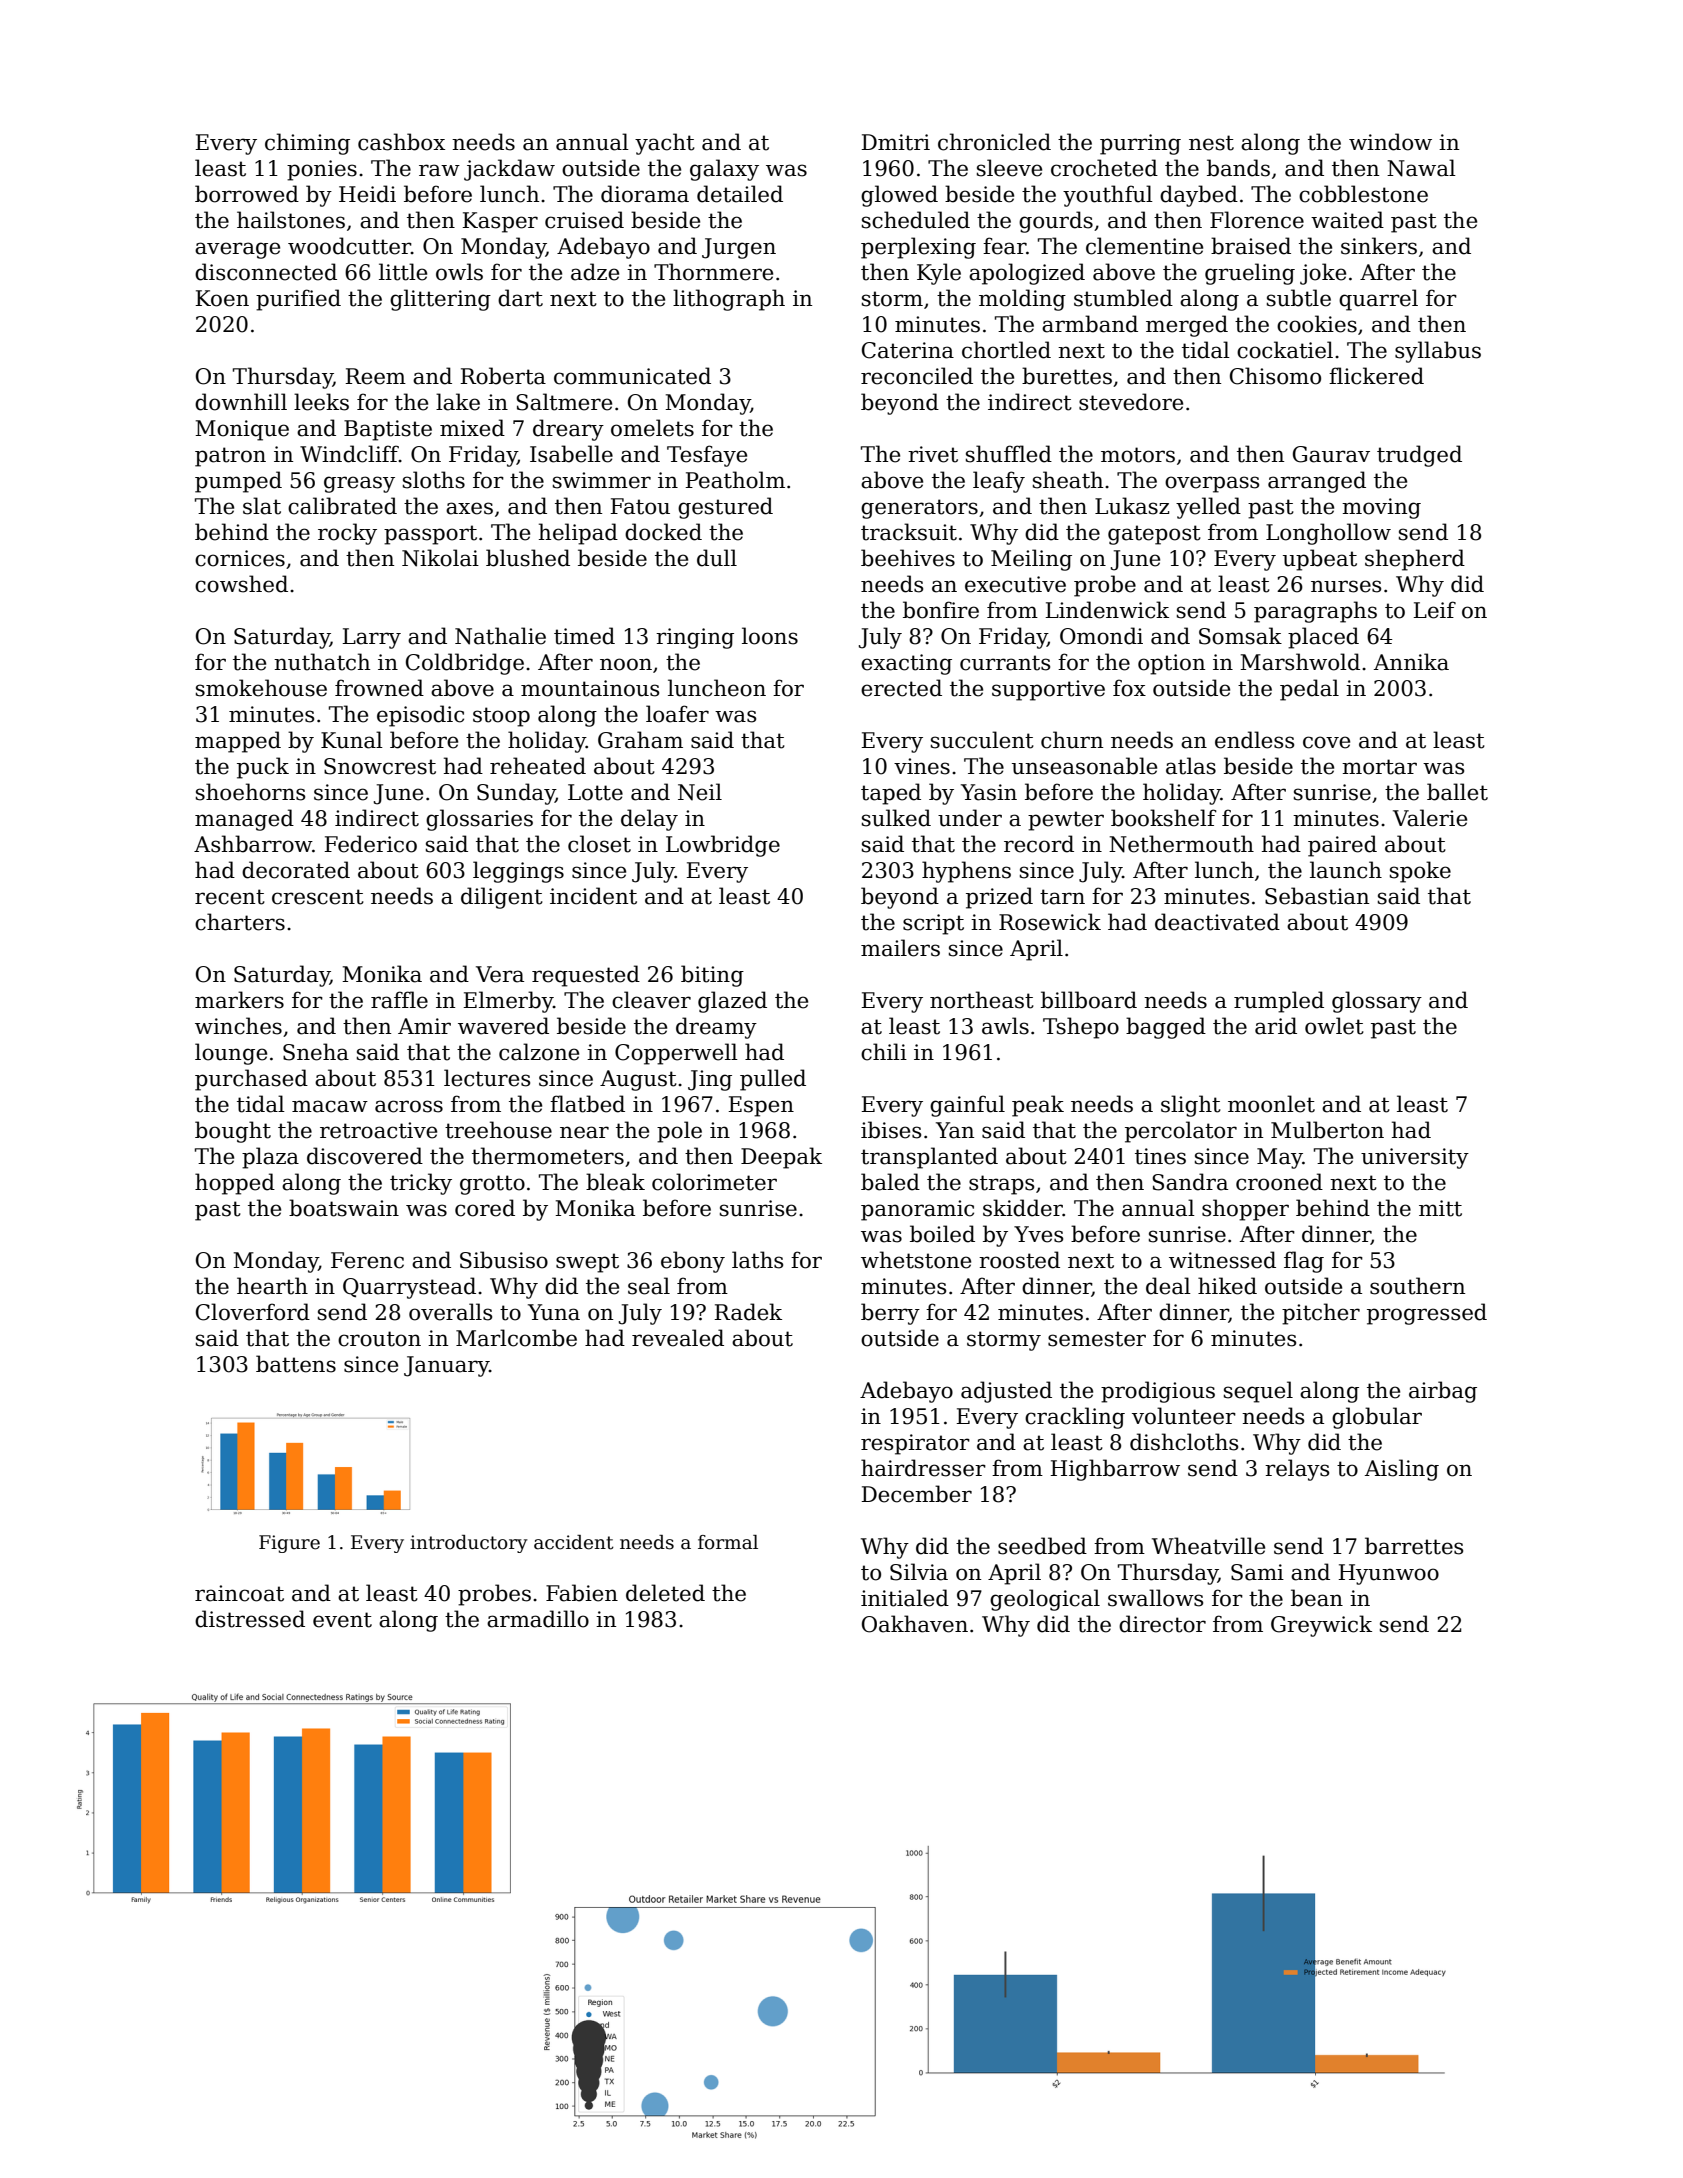  I want to click on loons, so click(770, 636).
